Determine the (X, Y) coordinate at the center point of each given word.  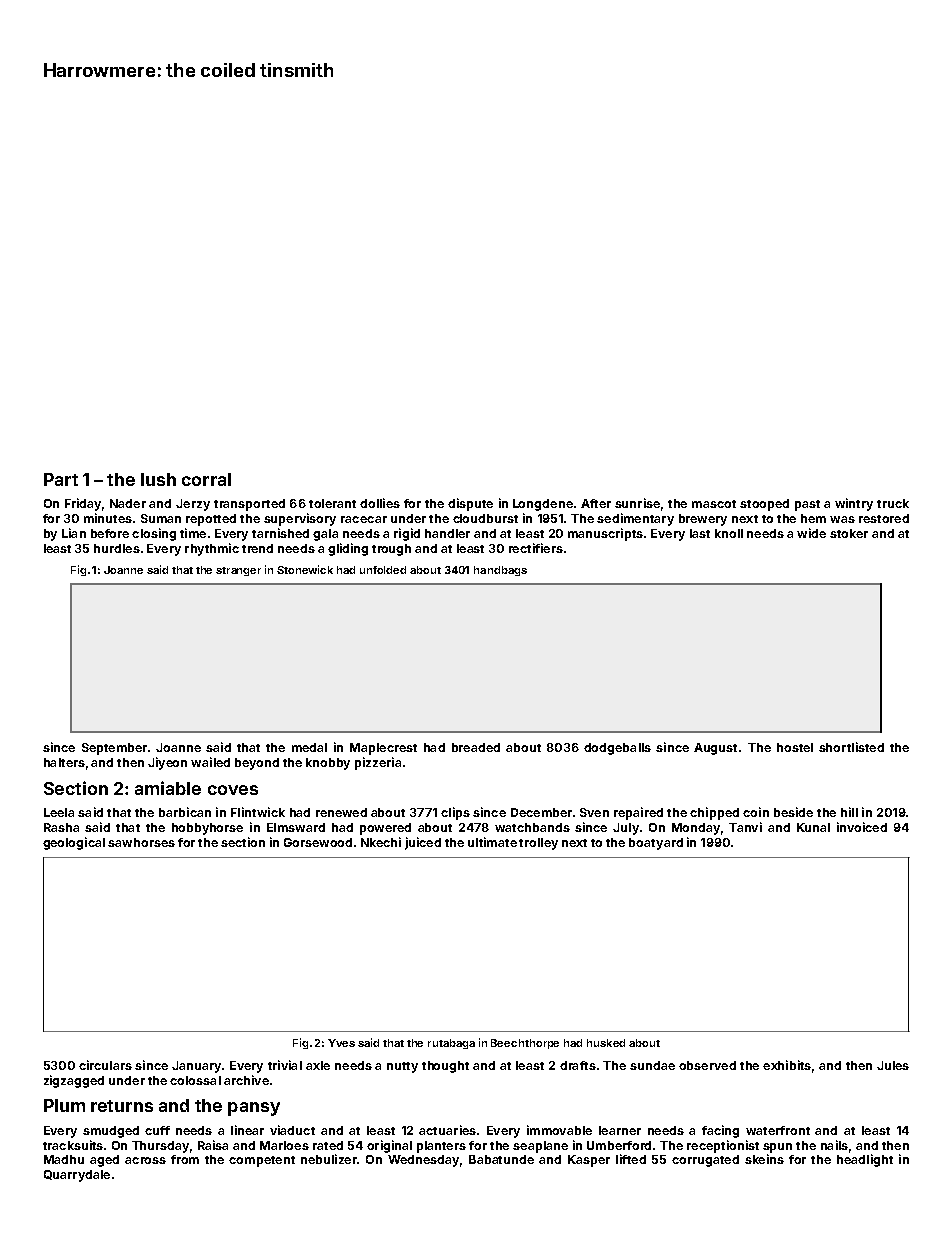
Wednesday (423, 1161)
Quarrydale (77, 1176)
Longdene (543, 505)
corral (206, 479)
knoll (729, 533)
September (114, 749)
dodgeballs (617, 749)
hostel (795, 747)
